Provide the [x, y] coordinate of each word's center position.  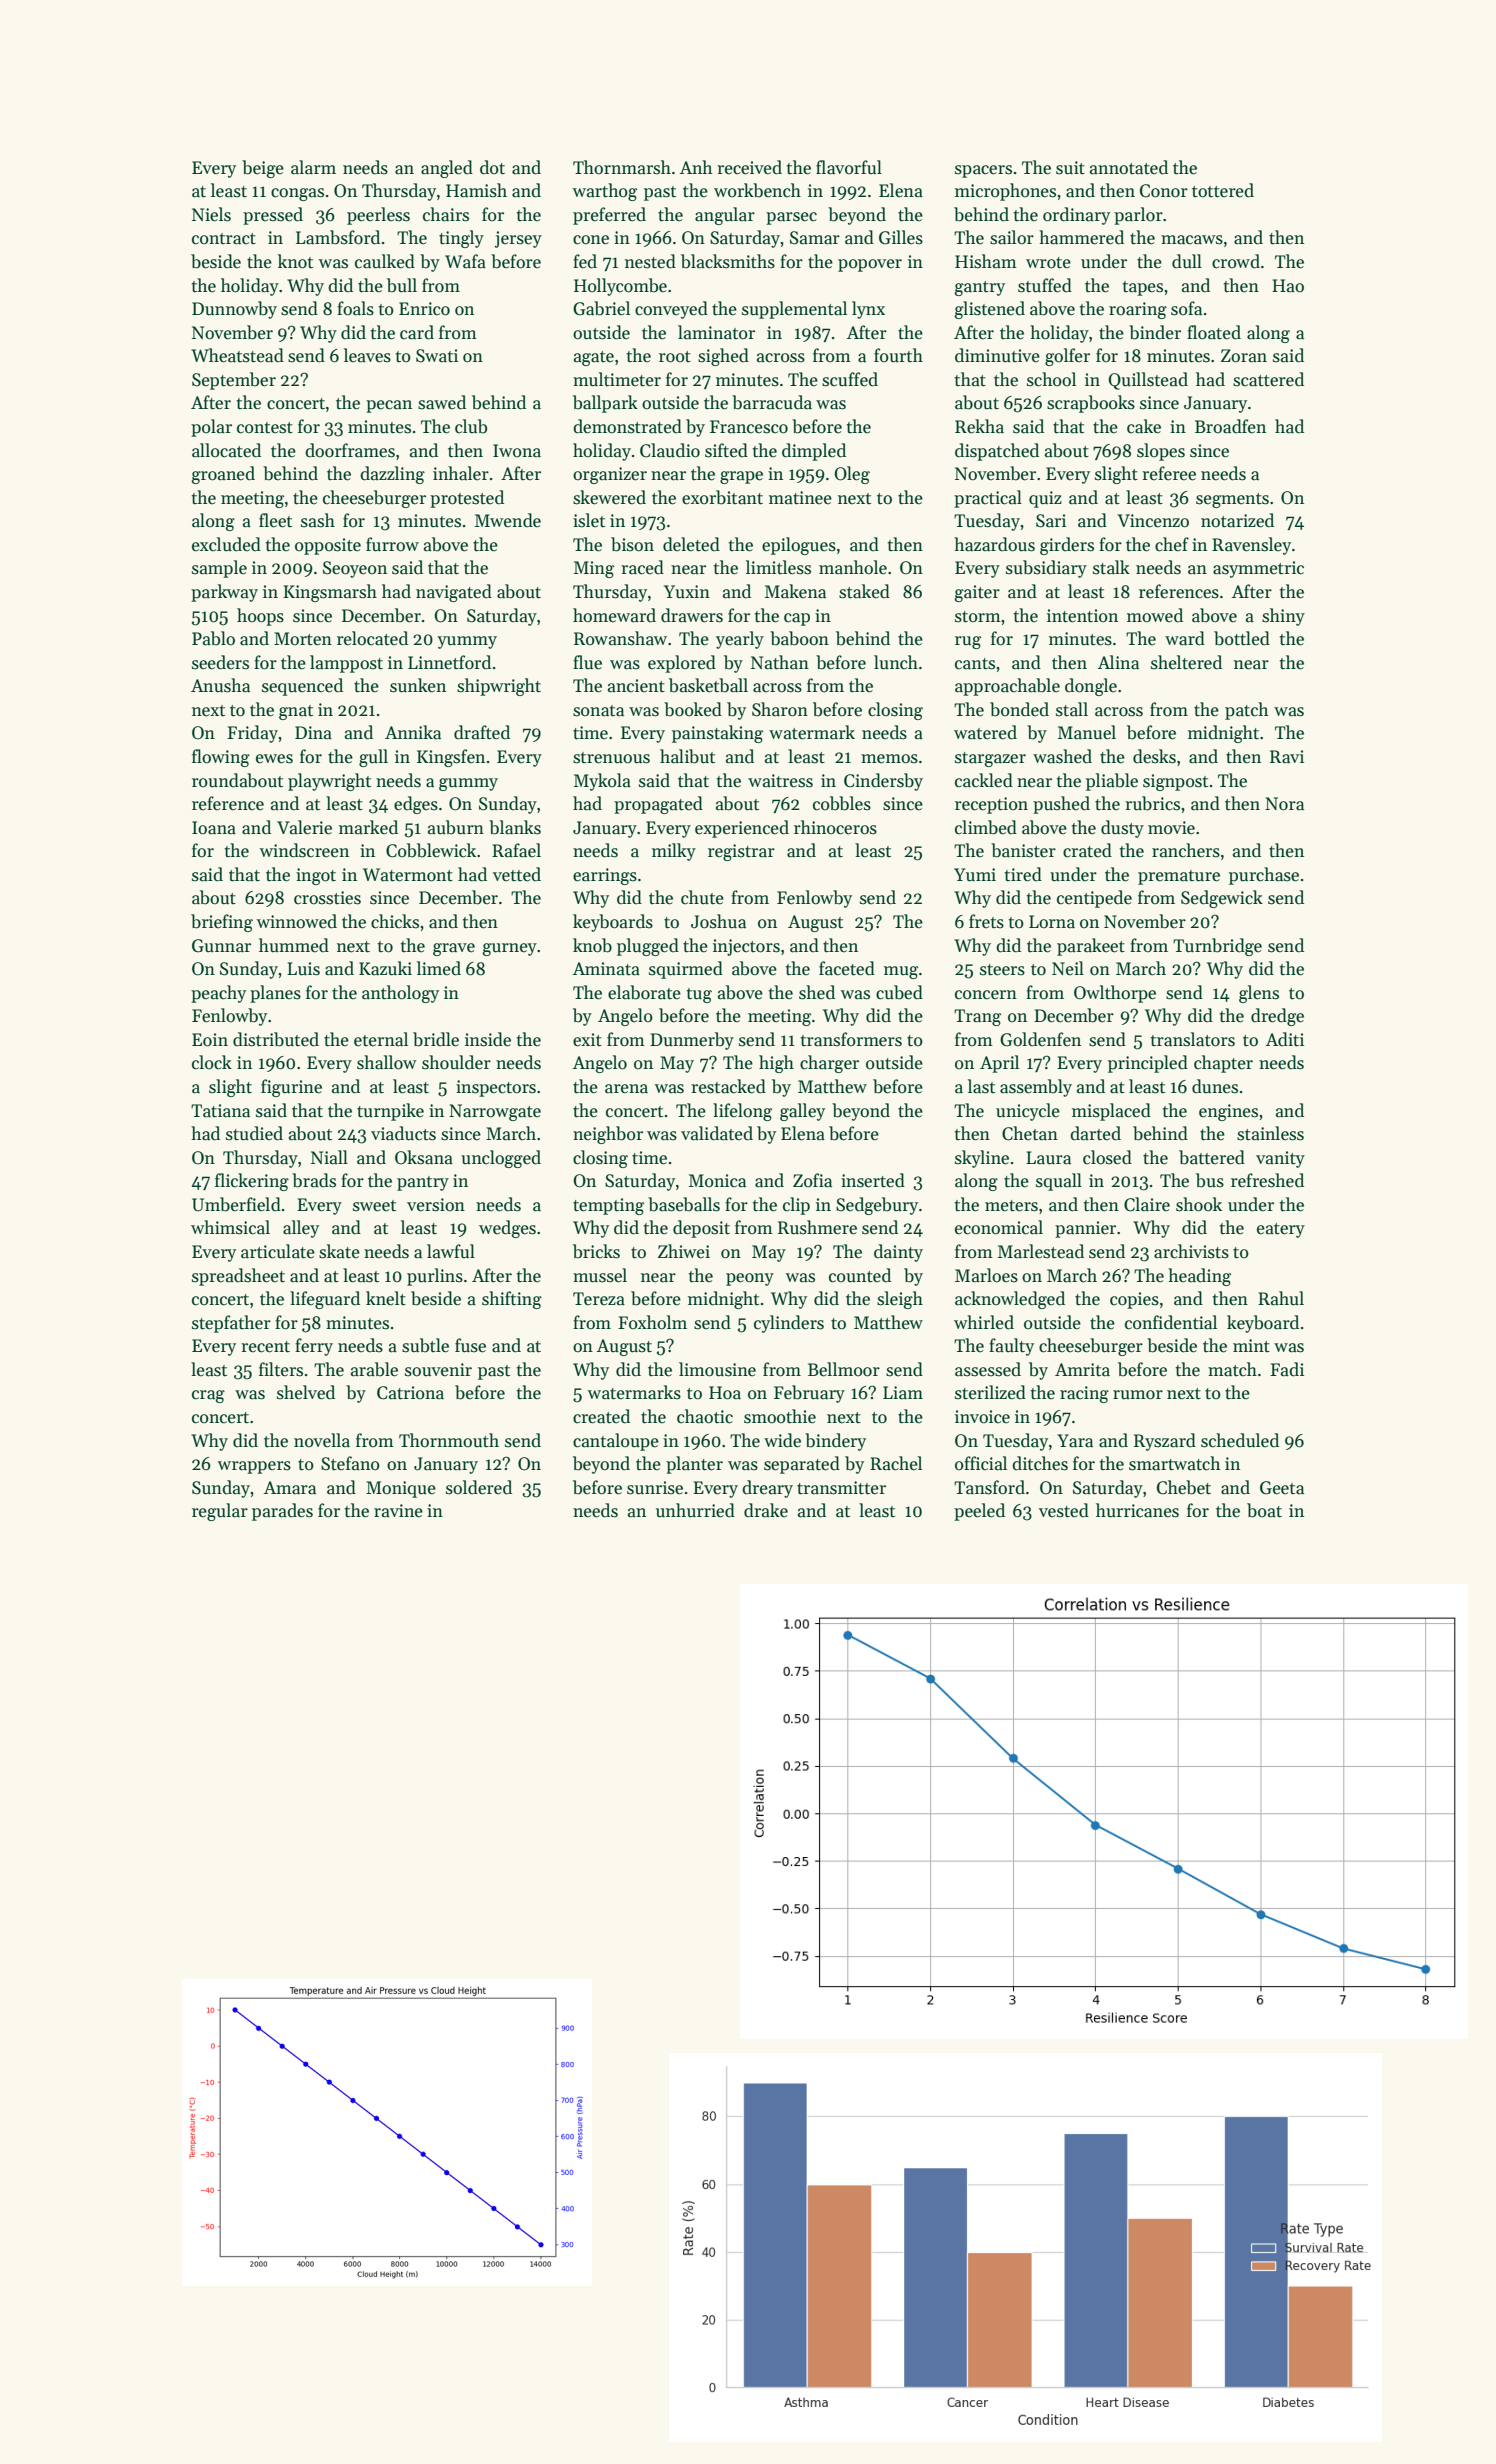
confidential [1171, 1322]
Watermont [408, 875]
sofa [1186, 308]
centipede [1094, 899]
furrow [392, 544]
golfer [1067, 357]
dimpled [814, 452]
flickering [252, 1182]
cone [591, 240]
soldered [479, 1487]
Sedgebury [877, 1206]
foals [355, 308]
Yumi [975, 875]
